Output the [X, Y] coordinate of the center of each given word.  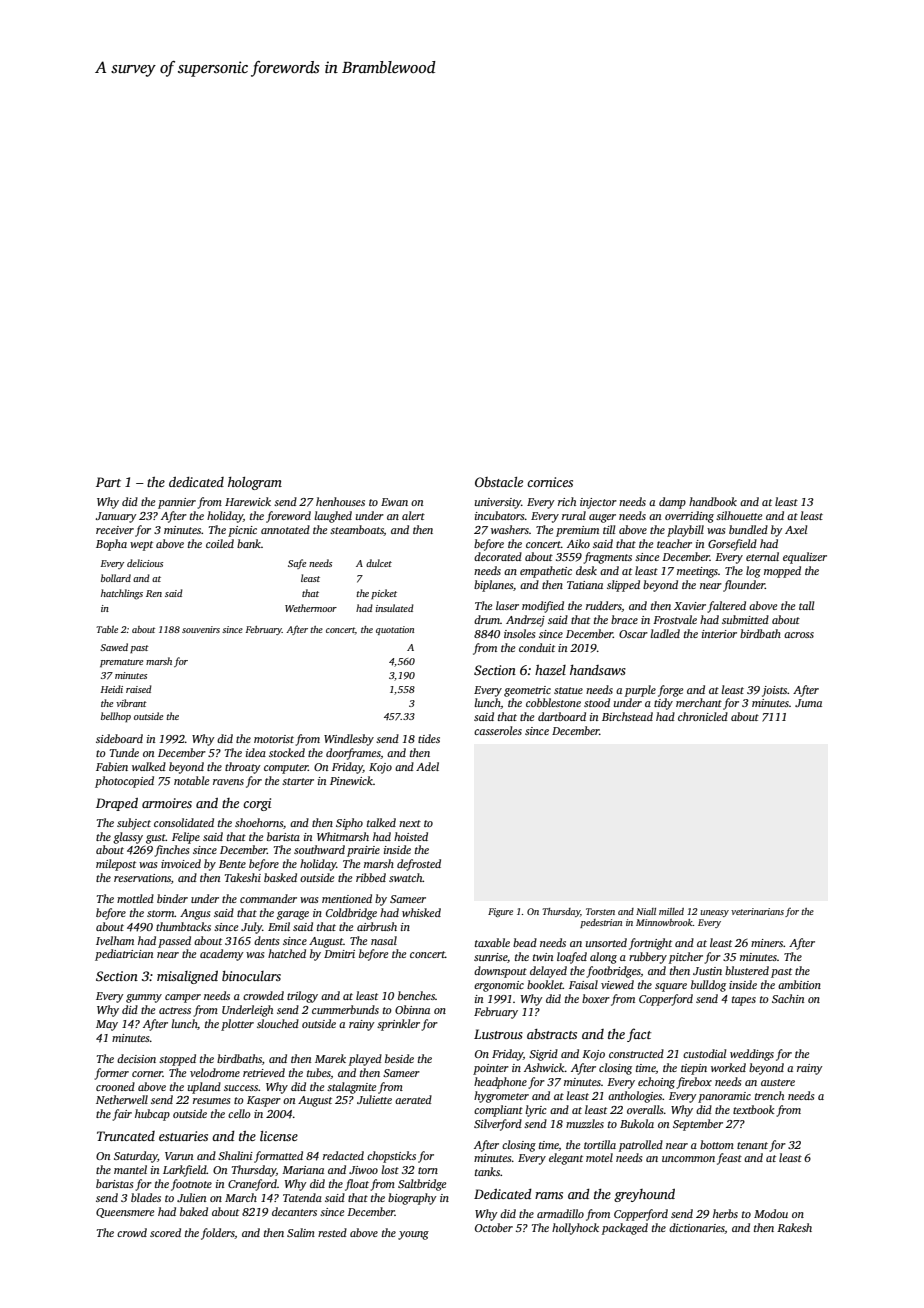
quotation [395, 630]
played [365, 1060]
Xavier [690, 606]
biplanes [493, 586]
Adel [427, 766]
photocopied [124, 782]
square [671, 987]
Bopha [111, 545]
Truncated [126, 1136]
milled [671, 911]
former [111, 1074]
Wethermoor [311, 608]
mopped [782, 572]
